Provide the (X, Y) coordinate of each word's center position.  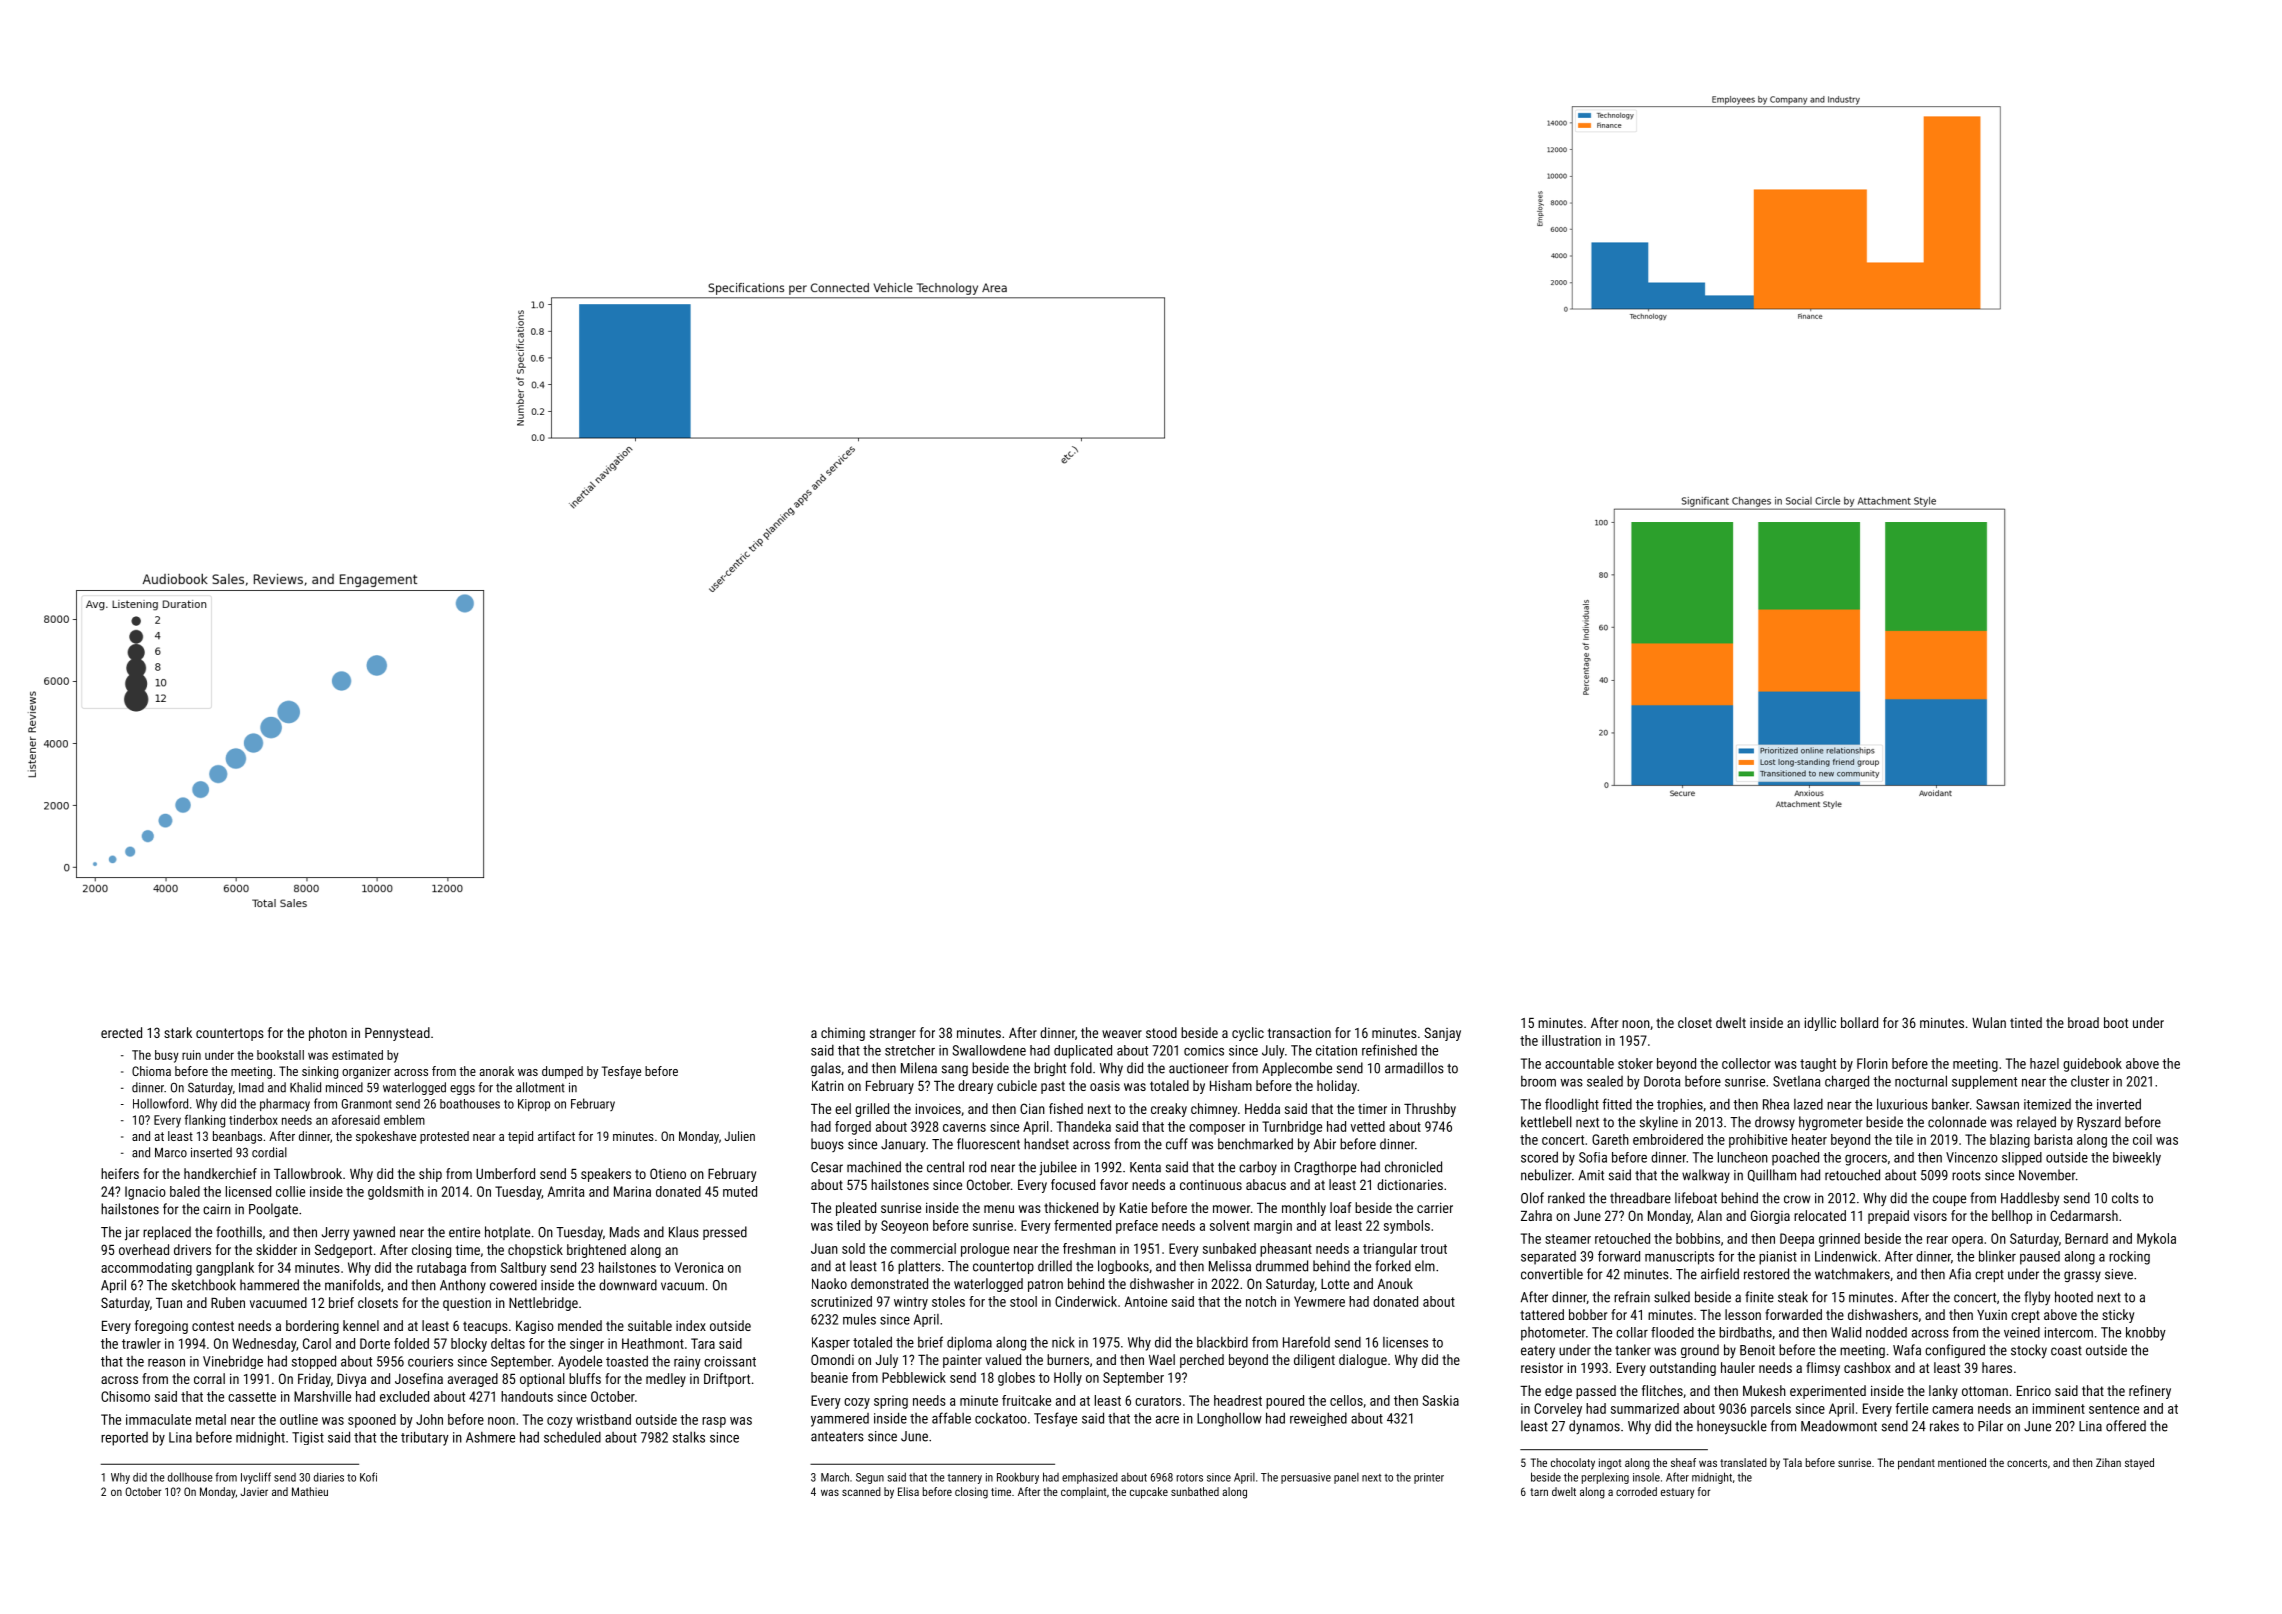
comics (1204, 1050)
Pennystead (397, 1034)
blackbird (1222, 1342)
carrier (1435, 1207)
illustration (1571, 1040)
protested (444, 1137)
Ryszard (2099, 1123)
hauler (1738, 1367)
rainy (687, 1363)
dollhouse (190, 1477)
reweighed (1318, 1419)
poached (1795, 1159)
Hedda (1262, 1108)
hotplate (507, 1233)
